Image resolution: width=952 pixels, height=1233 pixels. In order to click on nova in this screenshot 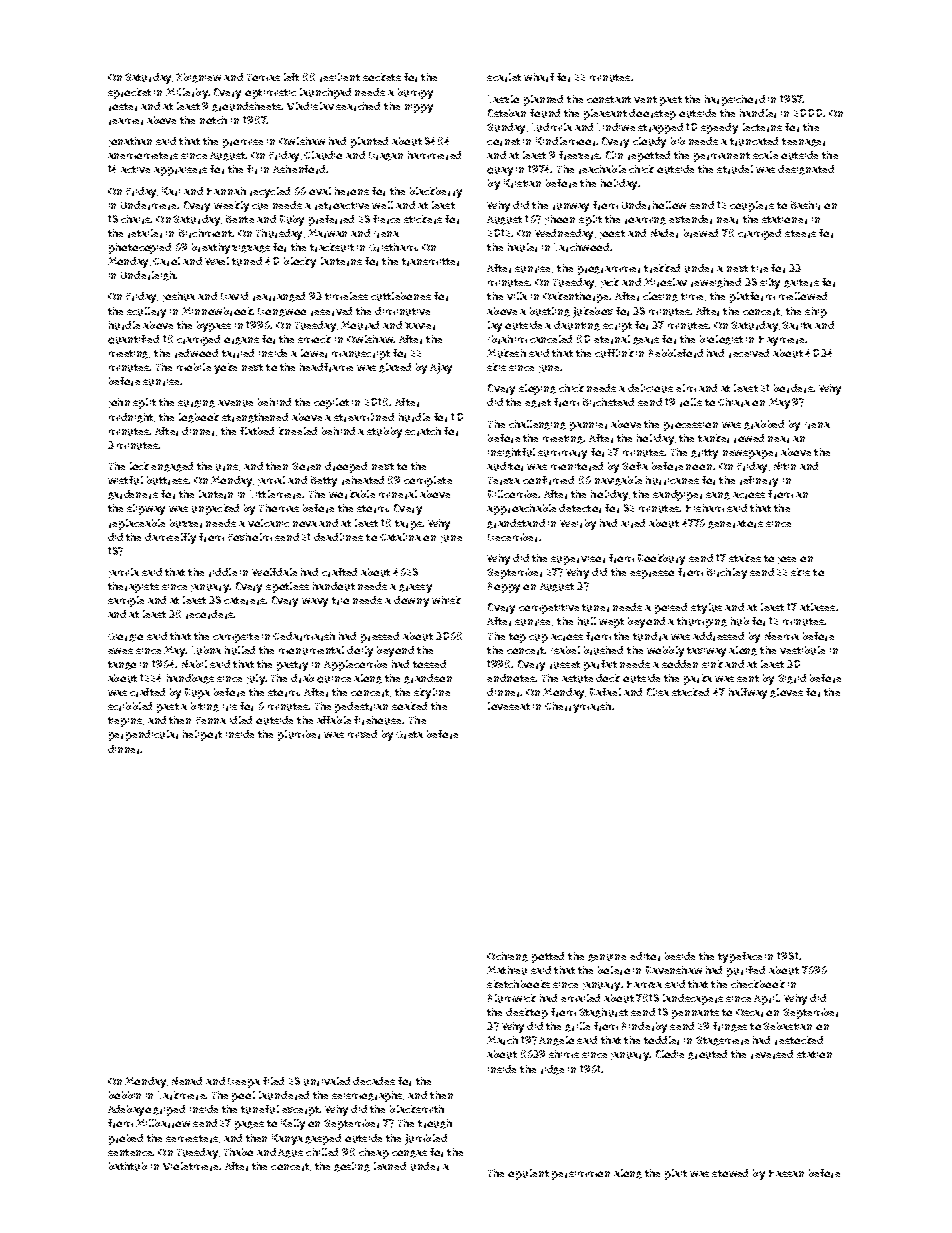, I will do `click(305, 524)`.
